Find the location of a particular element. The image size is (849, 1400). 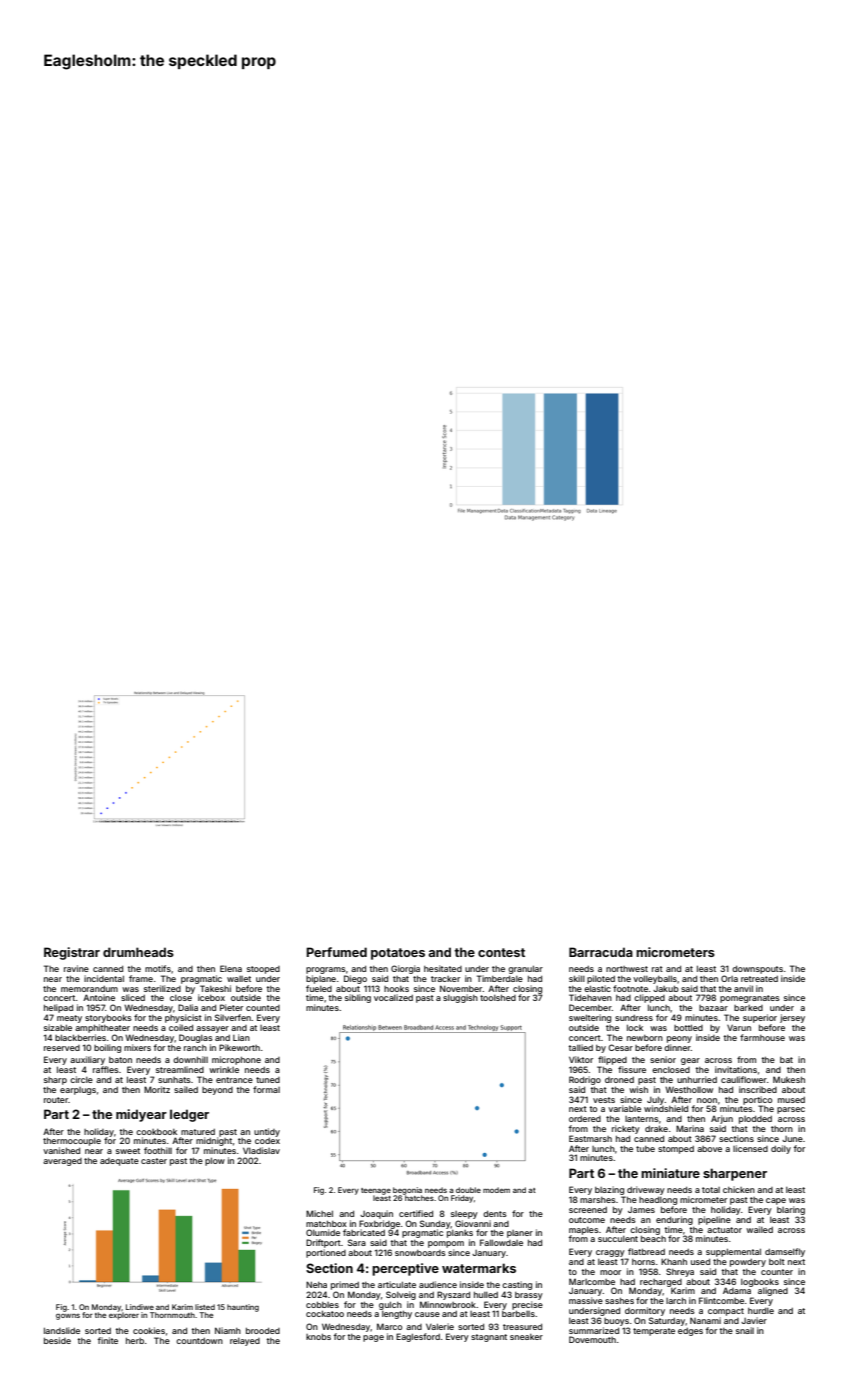

farmhouse is located at coordinates (762, 1037).
